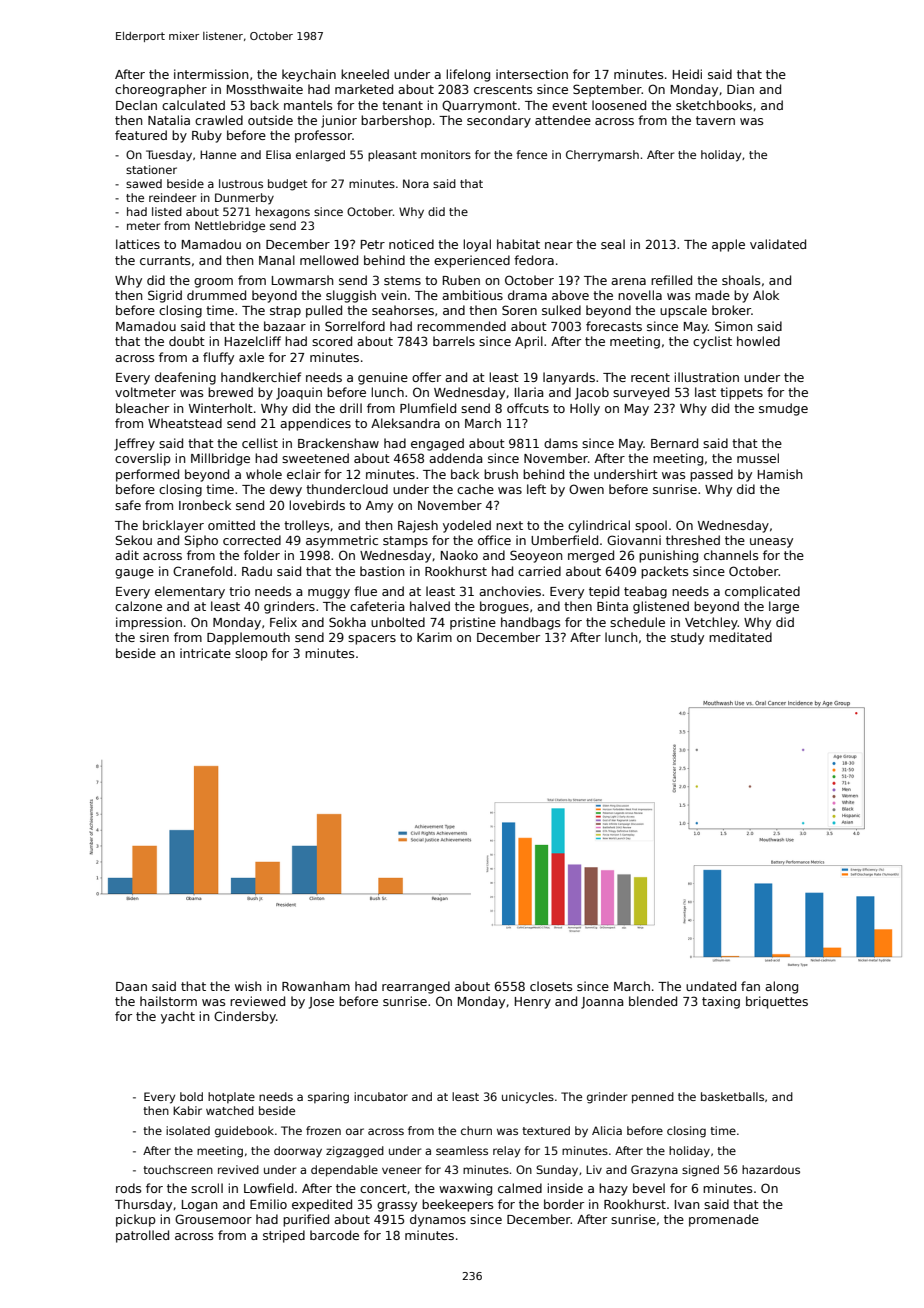 The width and height of the document is (924, 1308). What do you see at coordinates (178, 1017) in the document?
I see `yacht` at bounding box center [178, 1017].
